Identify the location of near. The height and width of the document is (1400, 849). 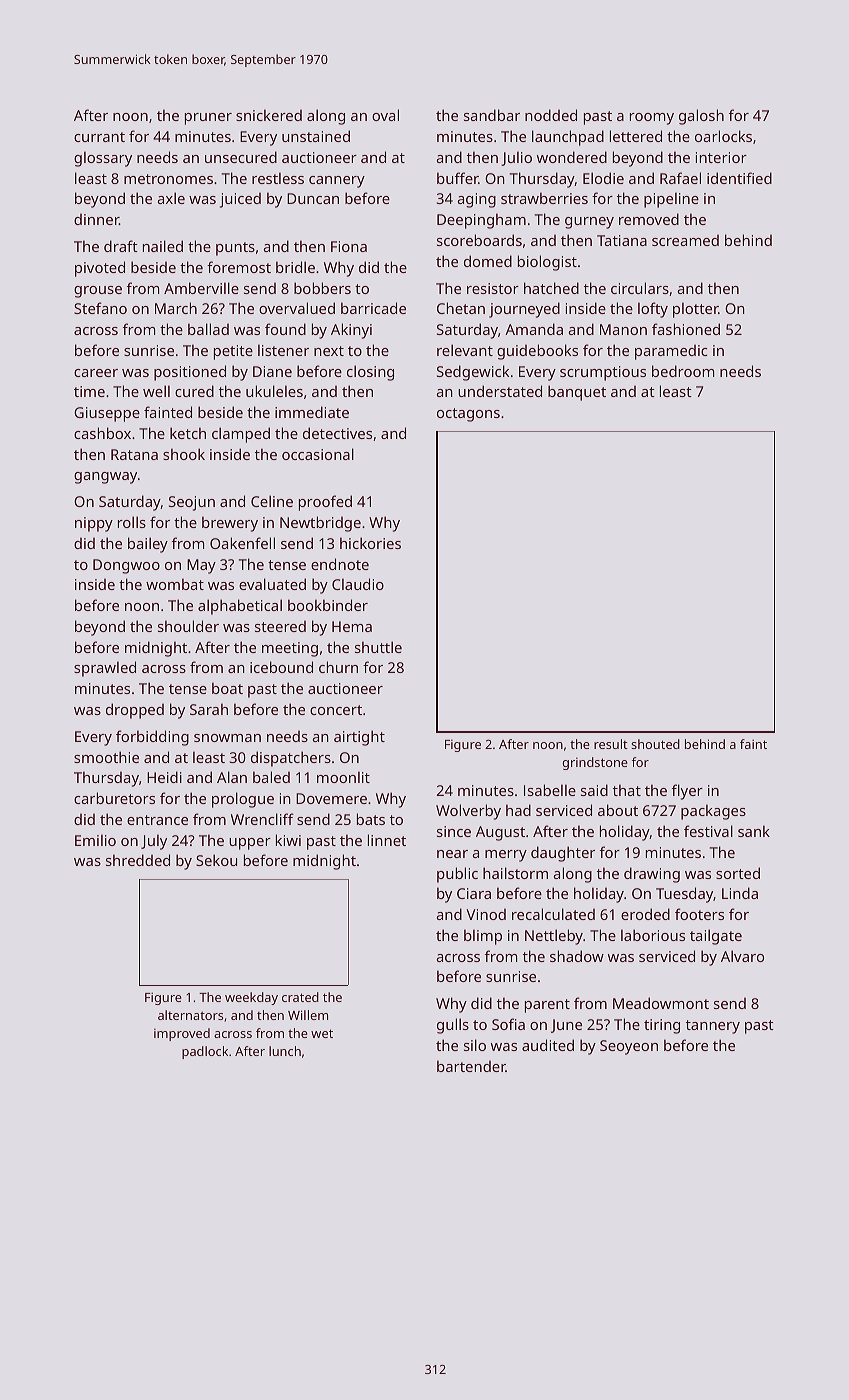
(452, 854).
